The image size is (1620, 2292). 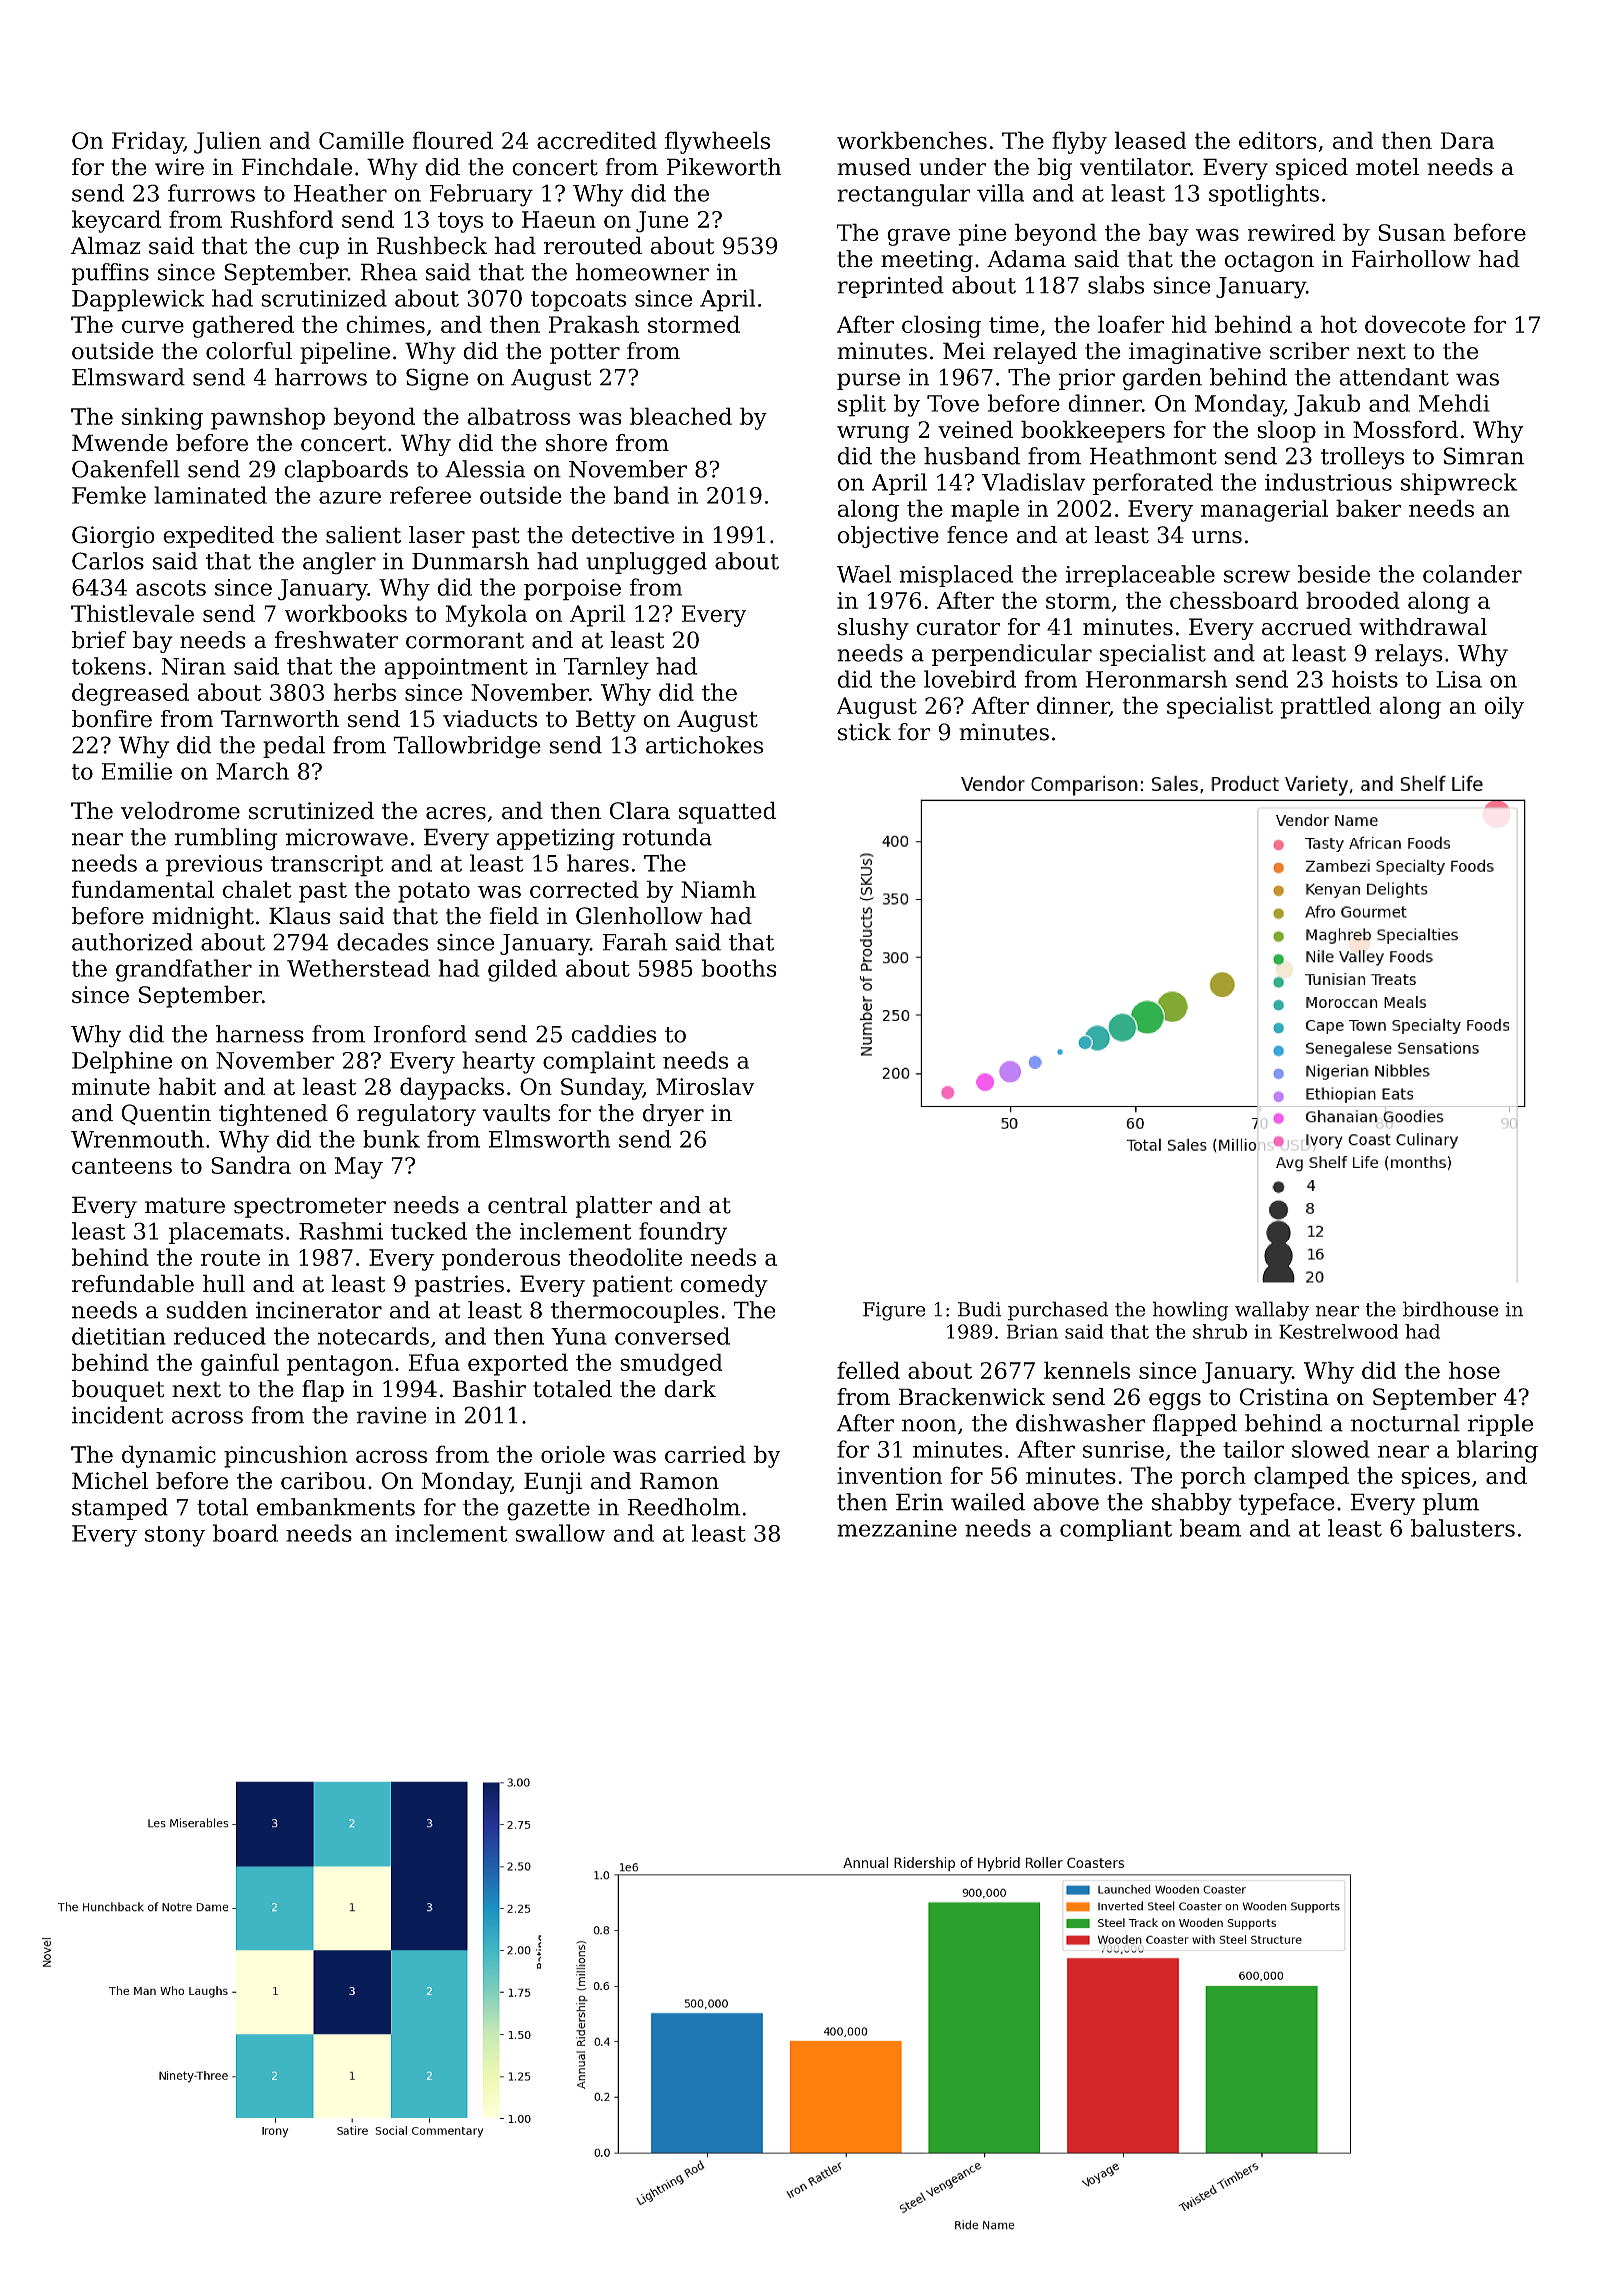 I want to click on spotlights, so click(x=1264, y=195).
